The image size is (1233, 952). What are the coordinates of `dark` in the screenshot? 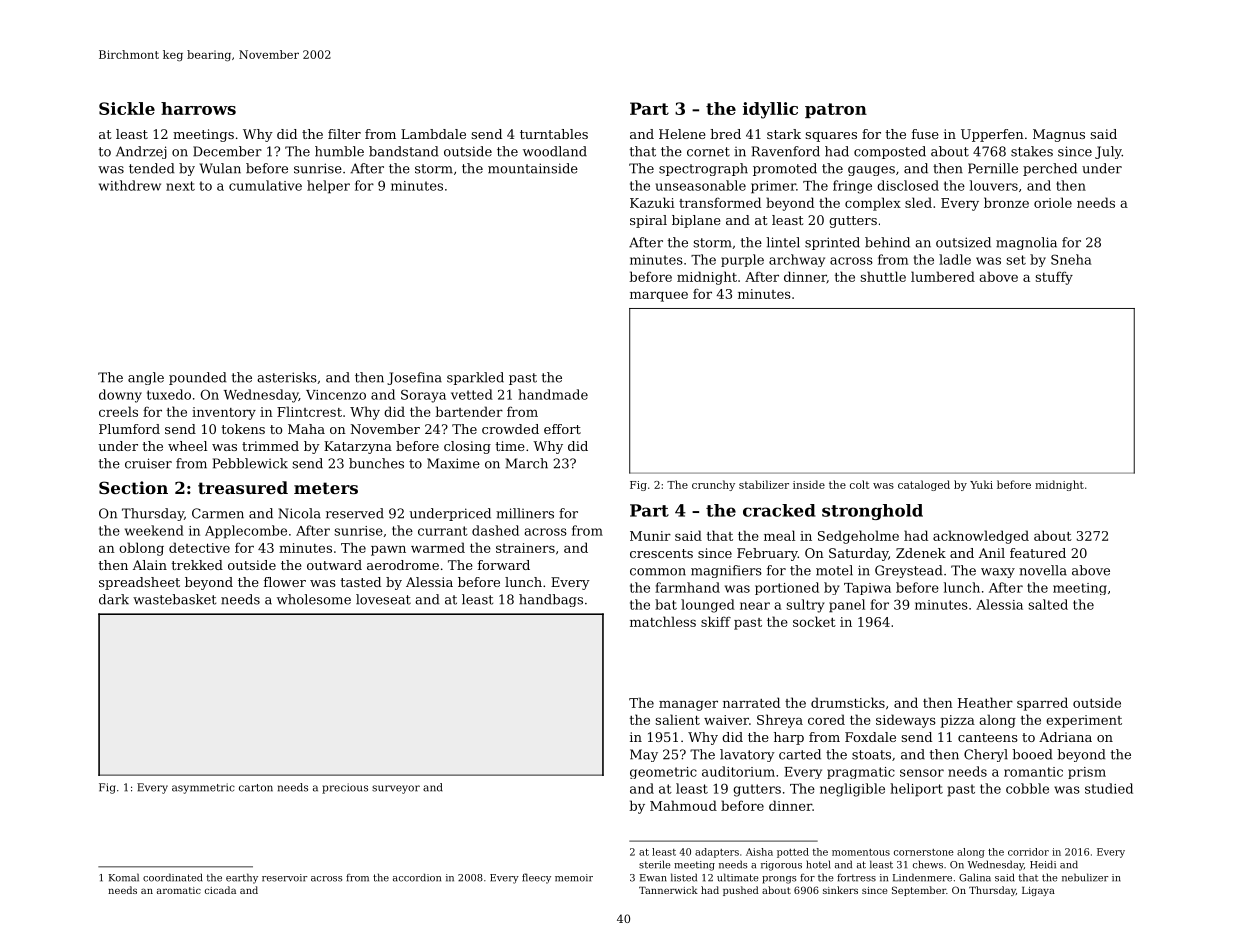 It's located at (114, 599).
